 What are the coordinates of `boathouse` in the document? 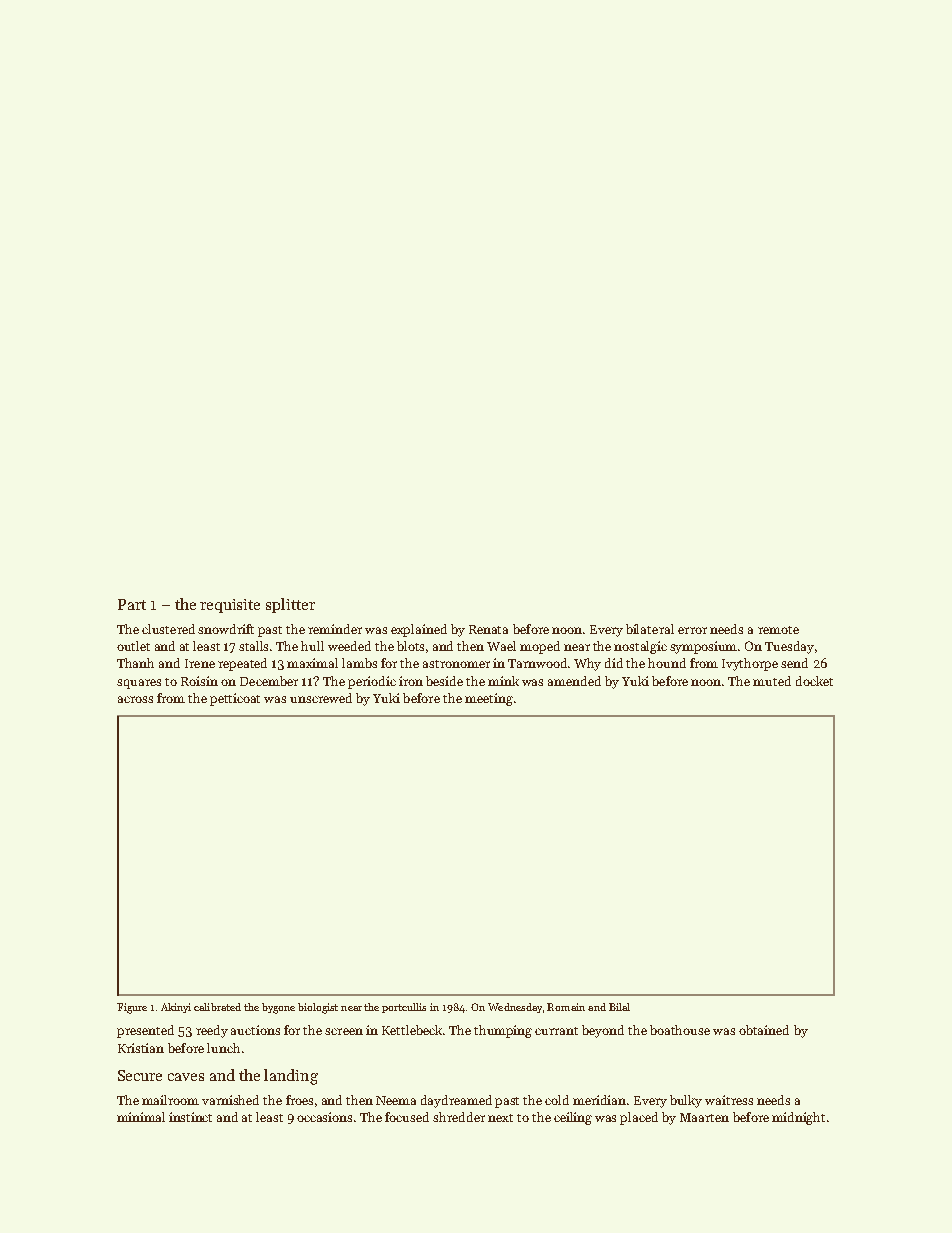 It's located at (680, 1030).
